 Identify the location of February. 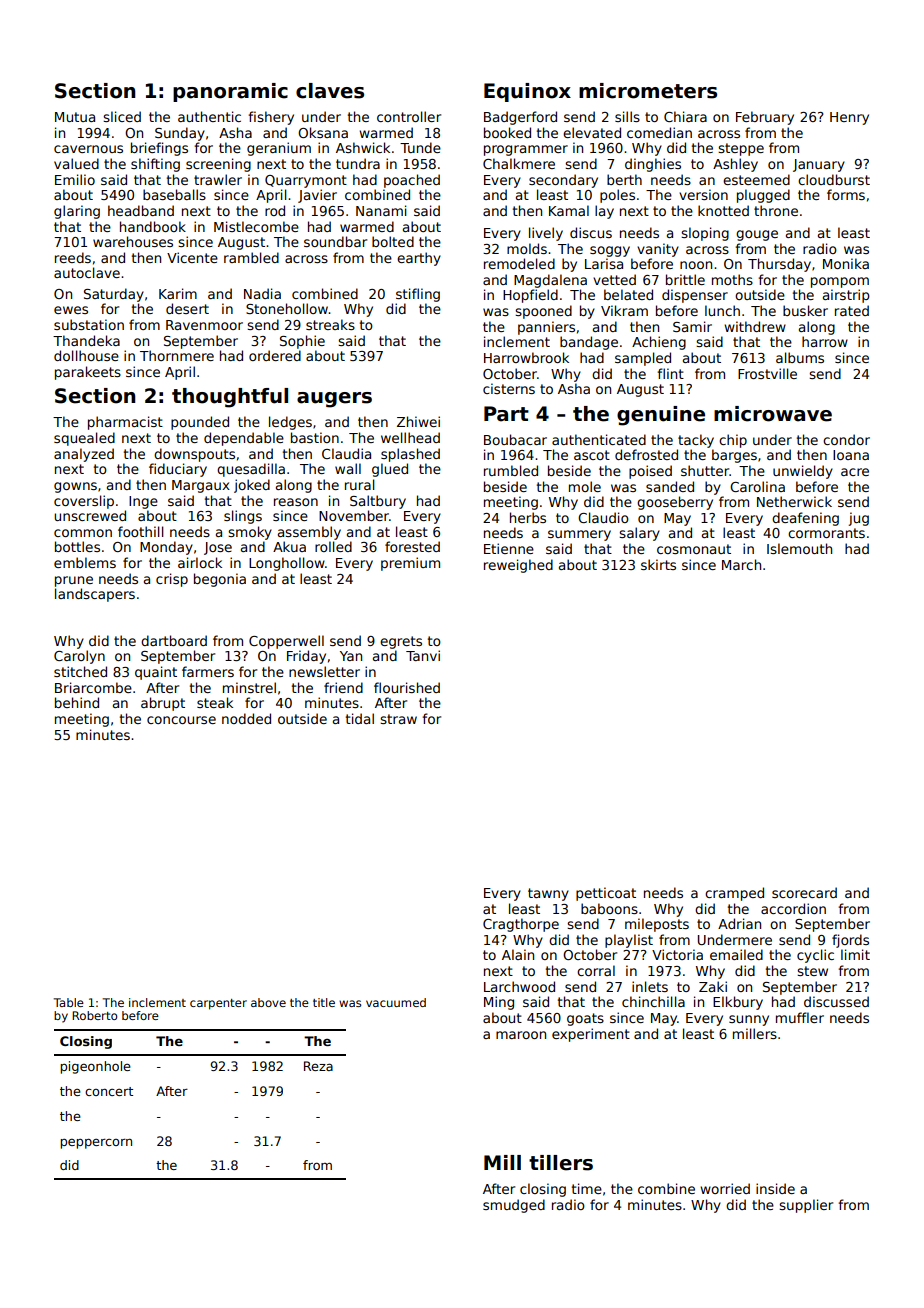
(765, 118).
